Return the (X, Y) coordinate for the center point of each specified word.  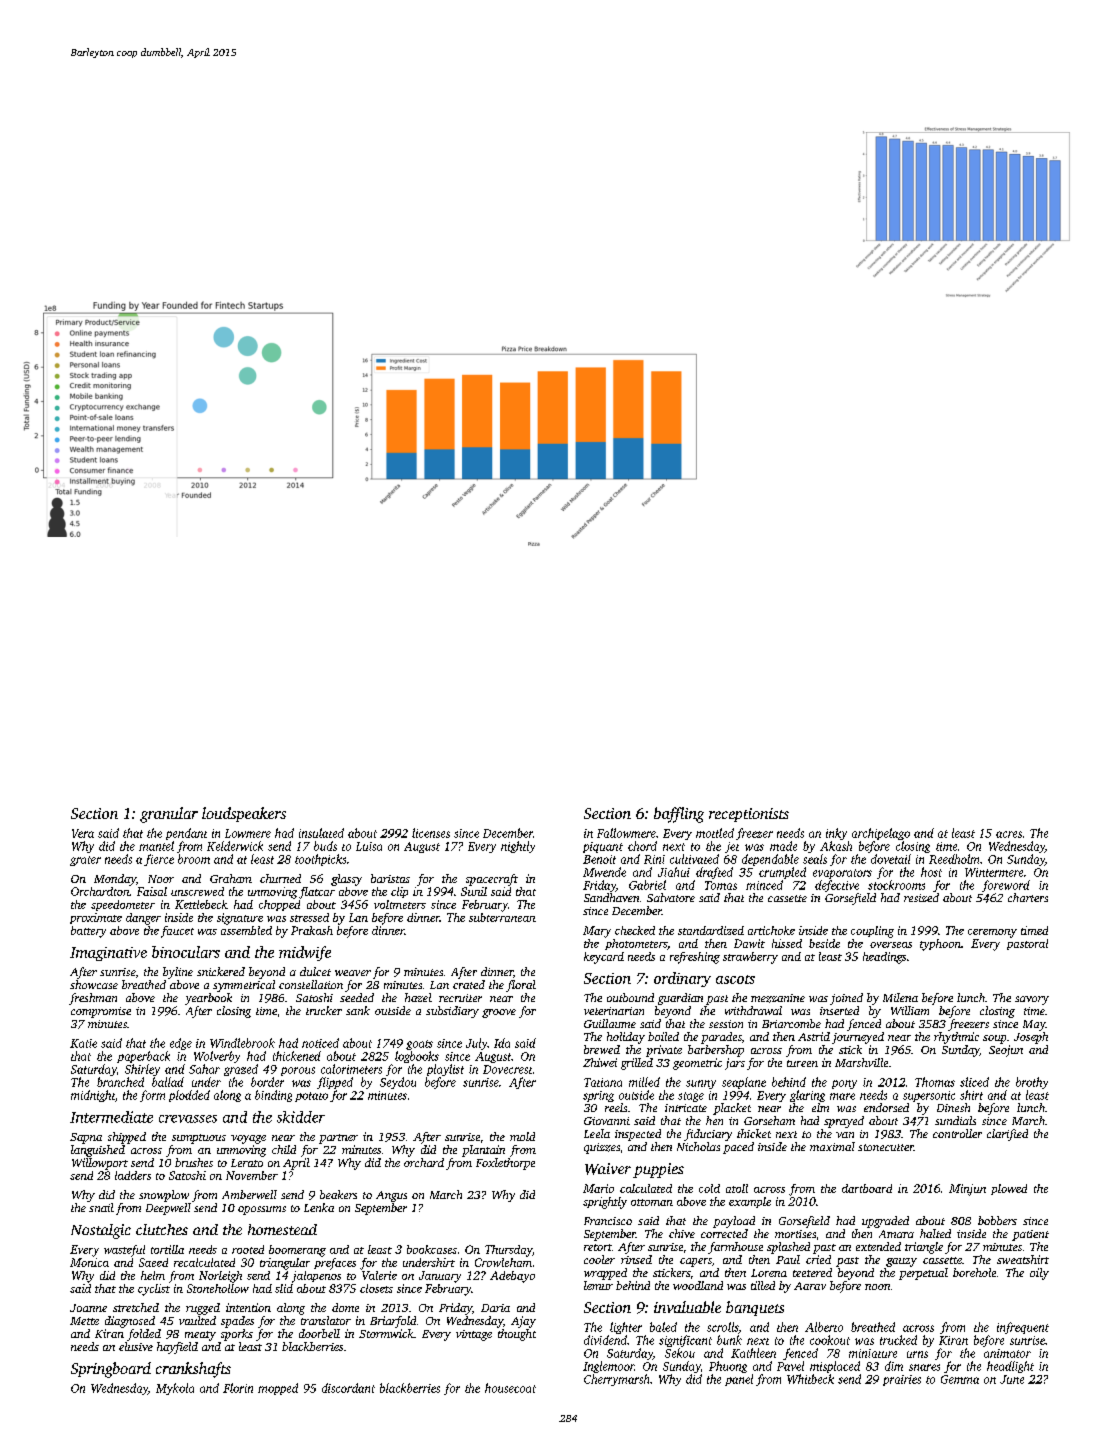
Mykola (175, 1389)
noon (877, 1287)
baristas (390, 878)
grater (85, 861)
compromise (101, 1012)
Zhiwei (600, 1062)
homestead (282, 1229)
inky (836, 834)
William (910, 1010)
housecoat (510, 1388)
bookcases (432, 1249)
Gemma (960, 1379)
